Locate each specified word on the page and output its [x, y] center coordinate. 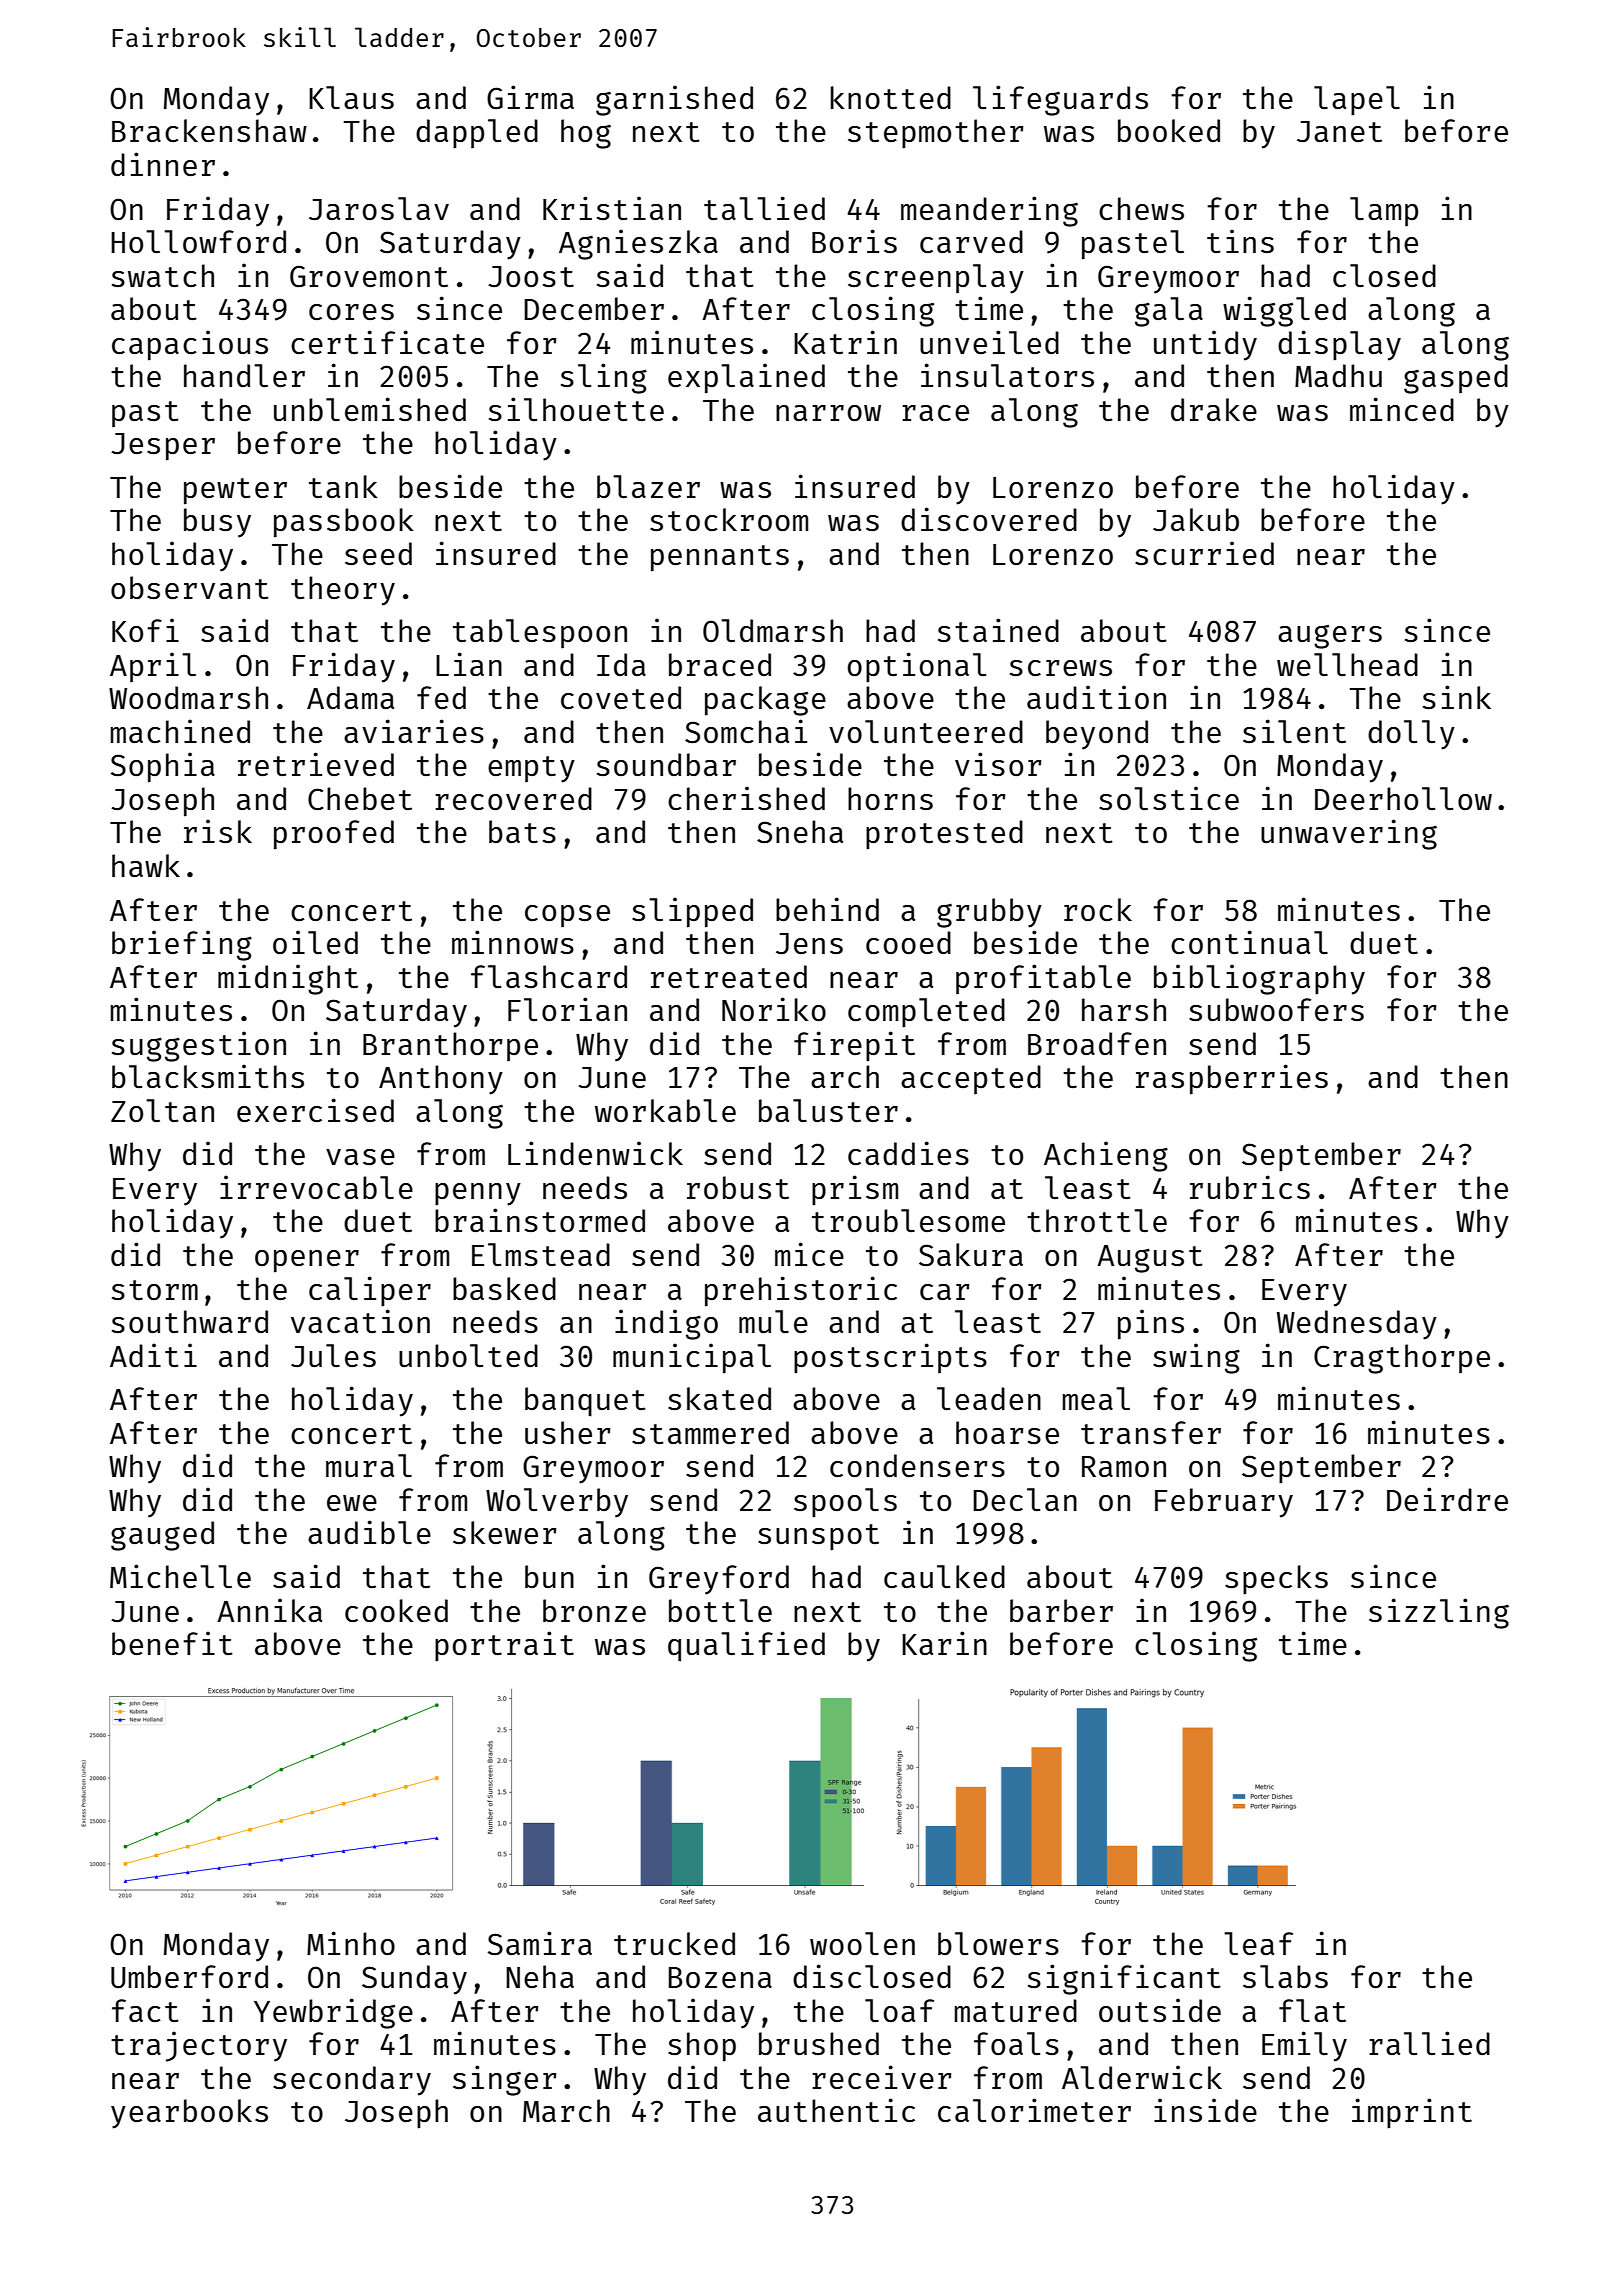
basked [504, 1288]
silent [1294, 731]
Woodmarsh [188, 697]
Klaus [351, 97]
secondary [352, 2081]
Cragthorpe [1402, 1359]
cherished [746, 798]
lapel [1357, 101]
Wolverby [557, 1503]
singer [504, 2080]
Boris [854, 241]
